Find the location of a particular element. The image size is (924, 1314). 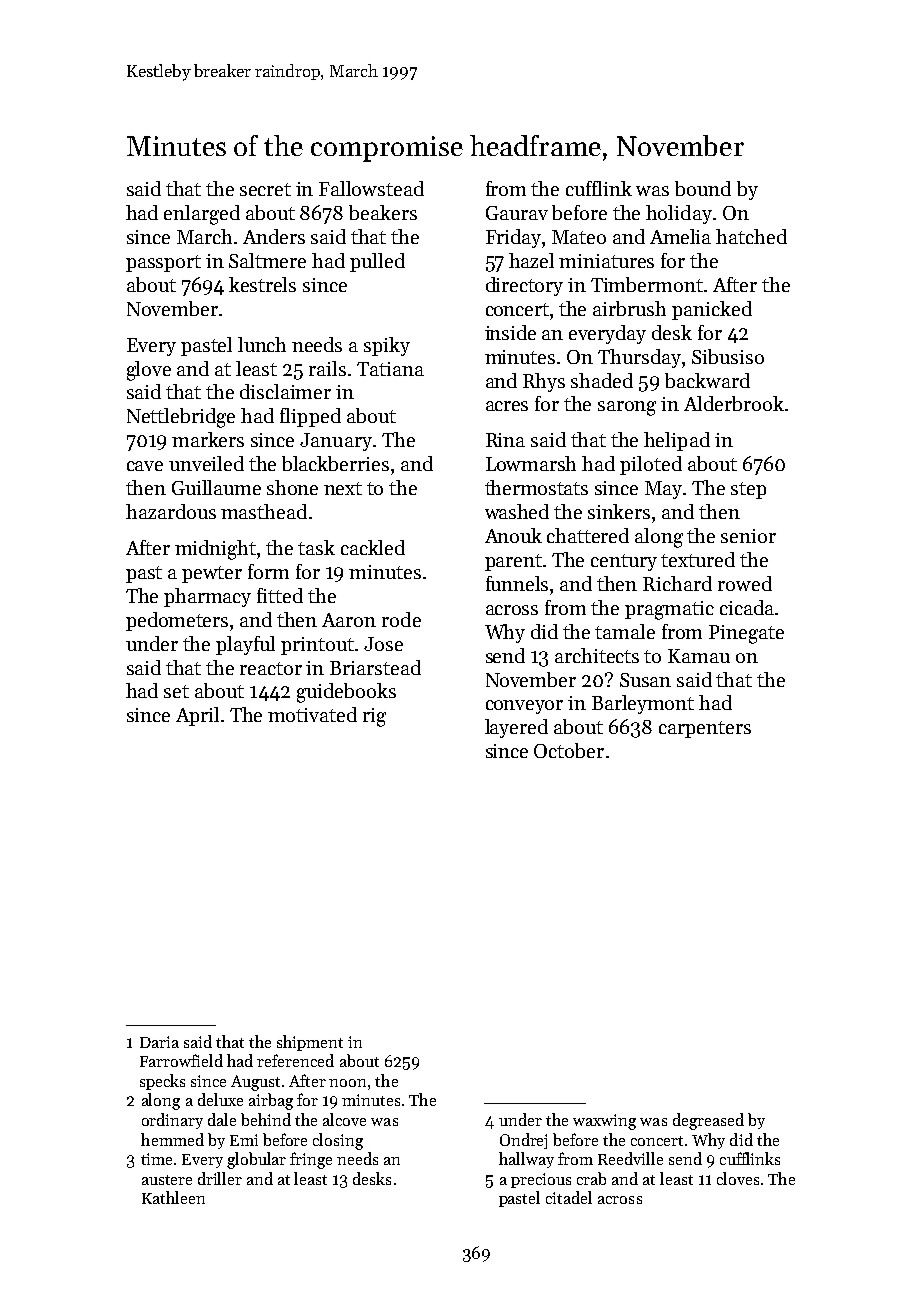

Anders is located at coordinates (274, 236).
